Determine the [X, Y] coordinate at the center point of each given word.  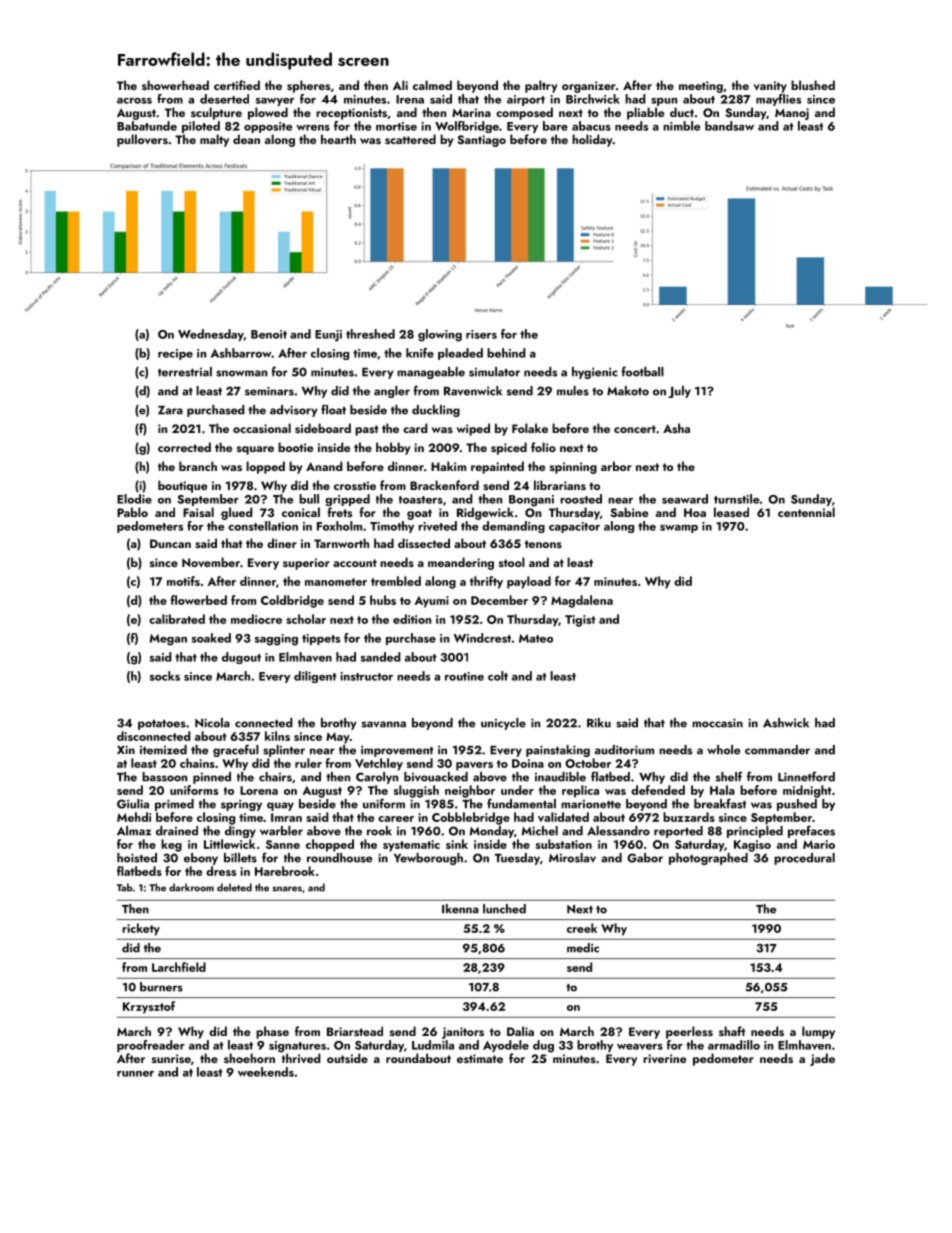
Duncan [170, 543]
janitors [463, 1033]
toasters [421, 500]
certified [237, 85]
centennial [806, 512]
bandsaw [729, 126]
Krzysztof [149, 1007]
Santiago [481, 141]
